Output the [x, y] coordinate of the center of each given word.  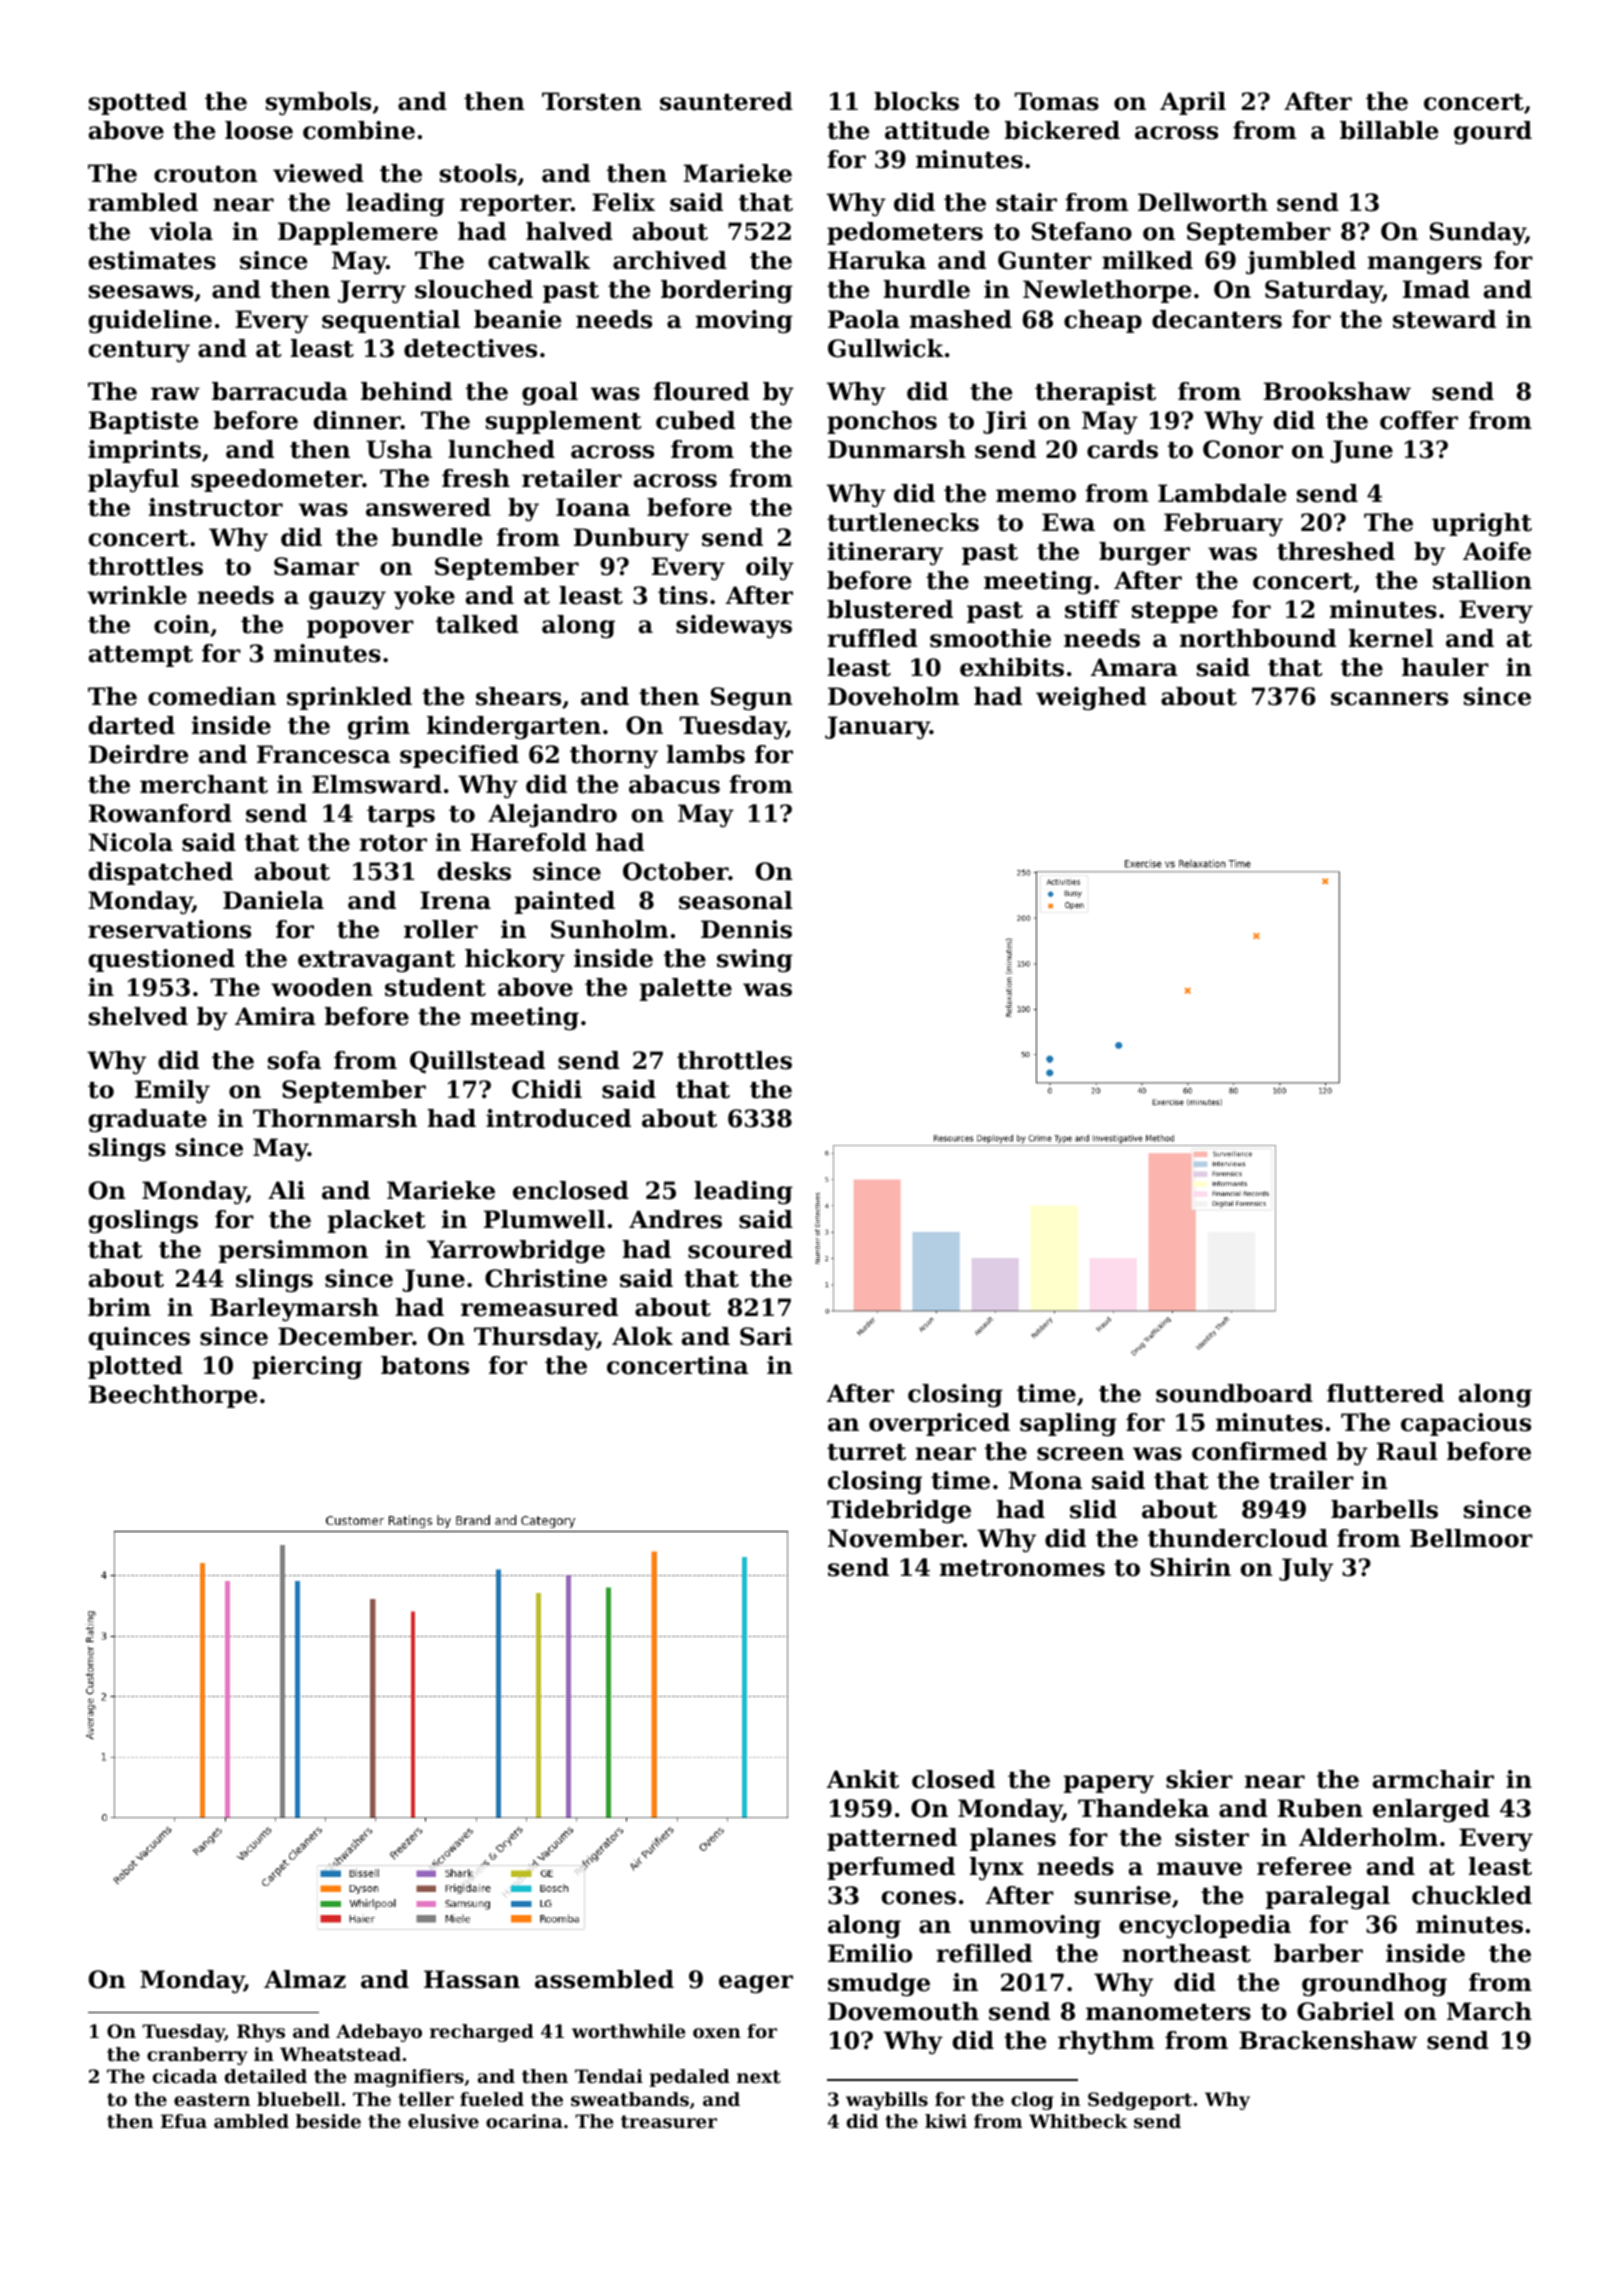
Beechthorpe [173, 1396]
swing [755, 961]
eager [756, 1984]
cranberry [197, 2056]
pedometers [905, 233]
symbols [318, 103]
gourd [1493, 133]
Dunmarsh [897, 449]
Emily [172, 1091]
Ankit [863, 1779]
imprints [144, 451]
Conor [1243, 449]
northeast [1186, 1953]
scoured [740, 1249]
